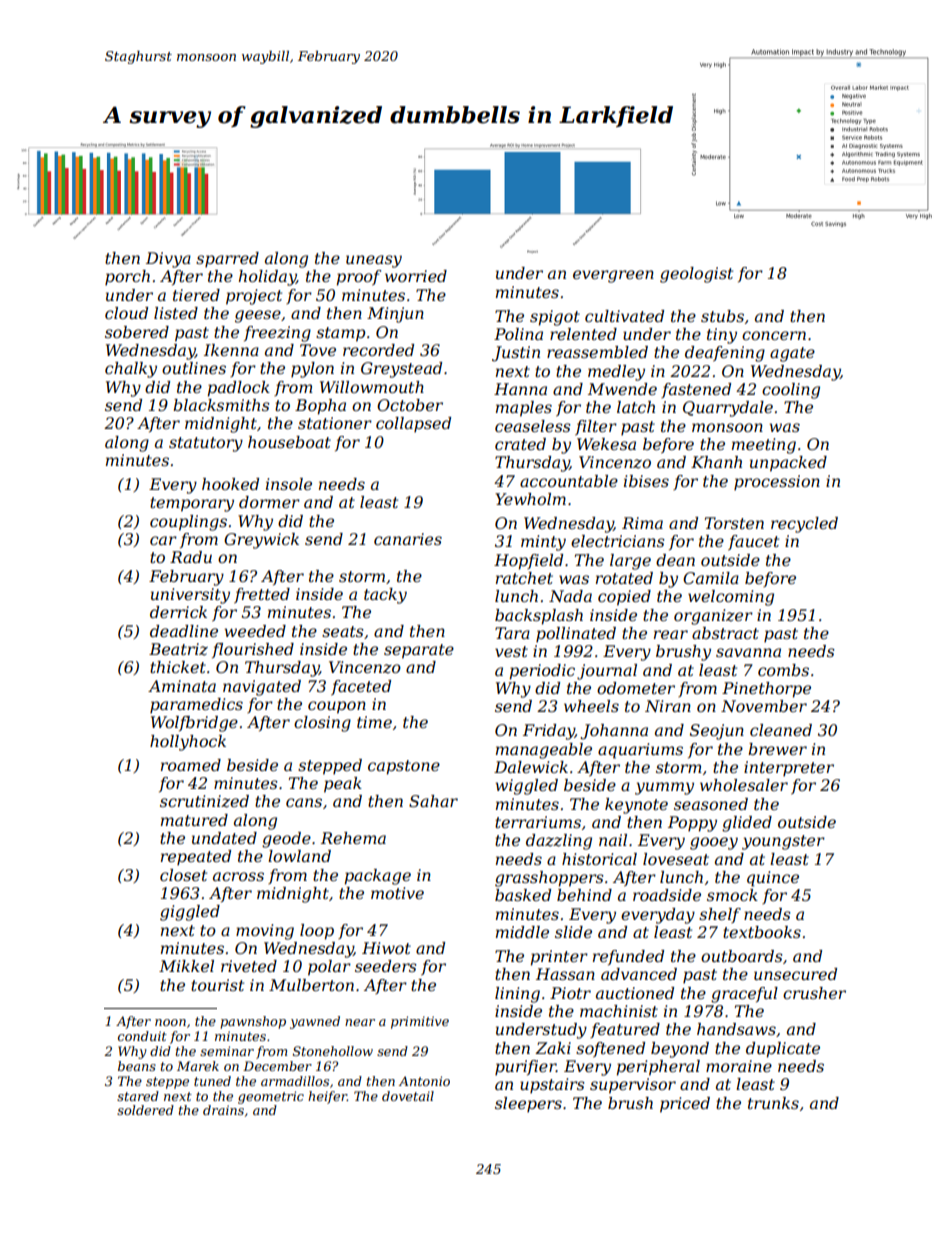  Describe the element at coordinates (145, 1110) in the screenshot. I see `soldered` at that location.
